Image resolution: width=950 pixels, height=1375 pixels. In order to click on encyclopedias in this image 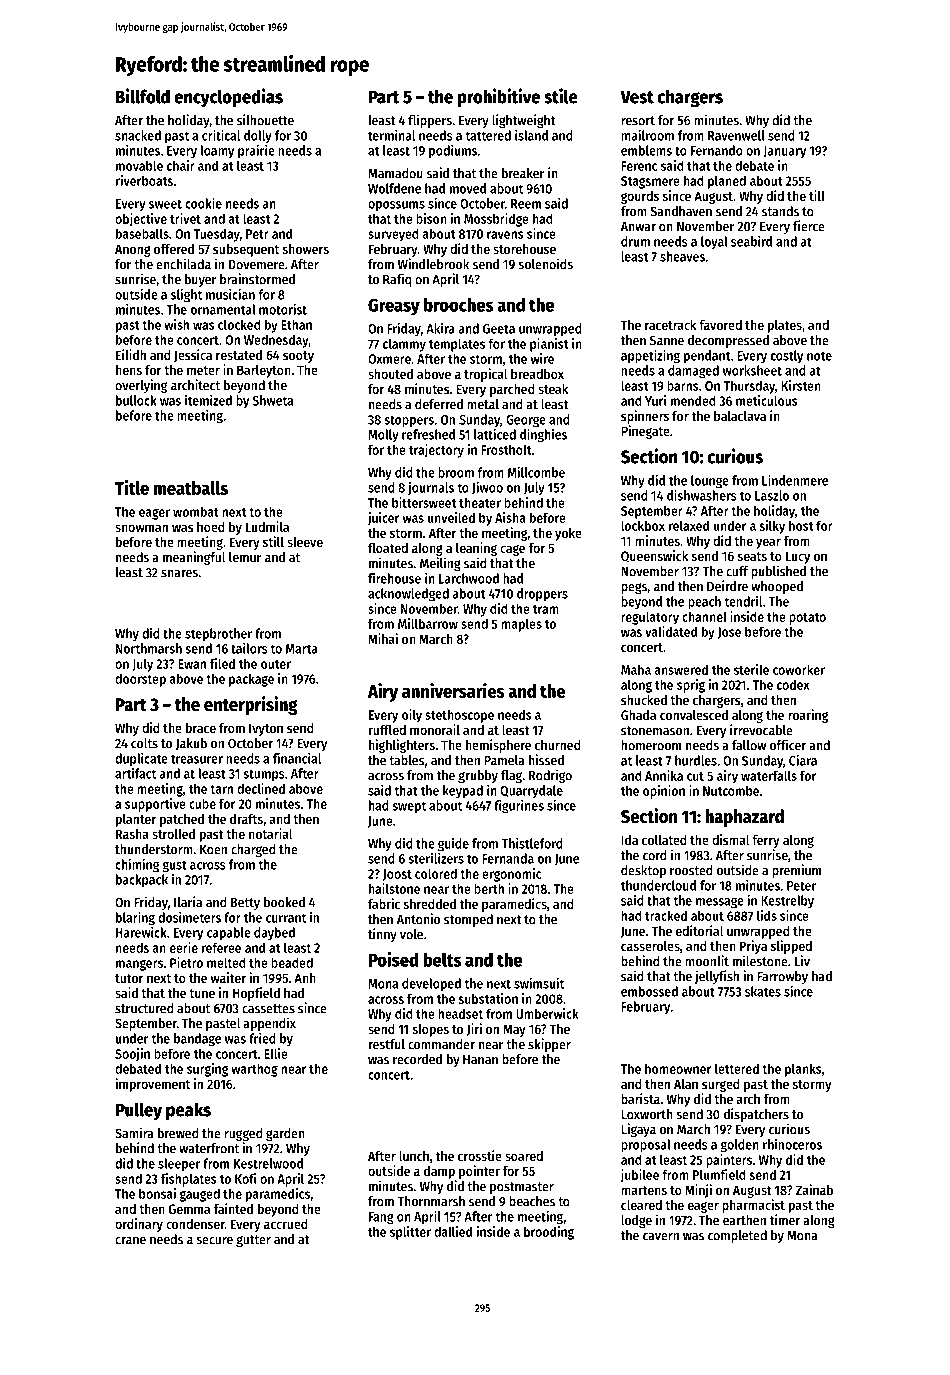, I will do `click(228, 97)`.
